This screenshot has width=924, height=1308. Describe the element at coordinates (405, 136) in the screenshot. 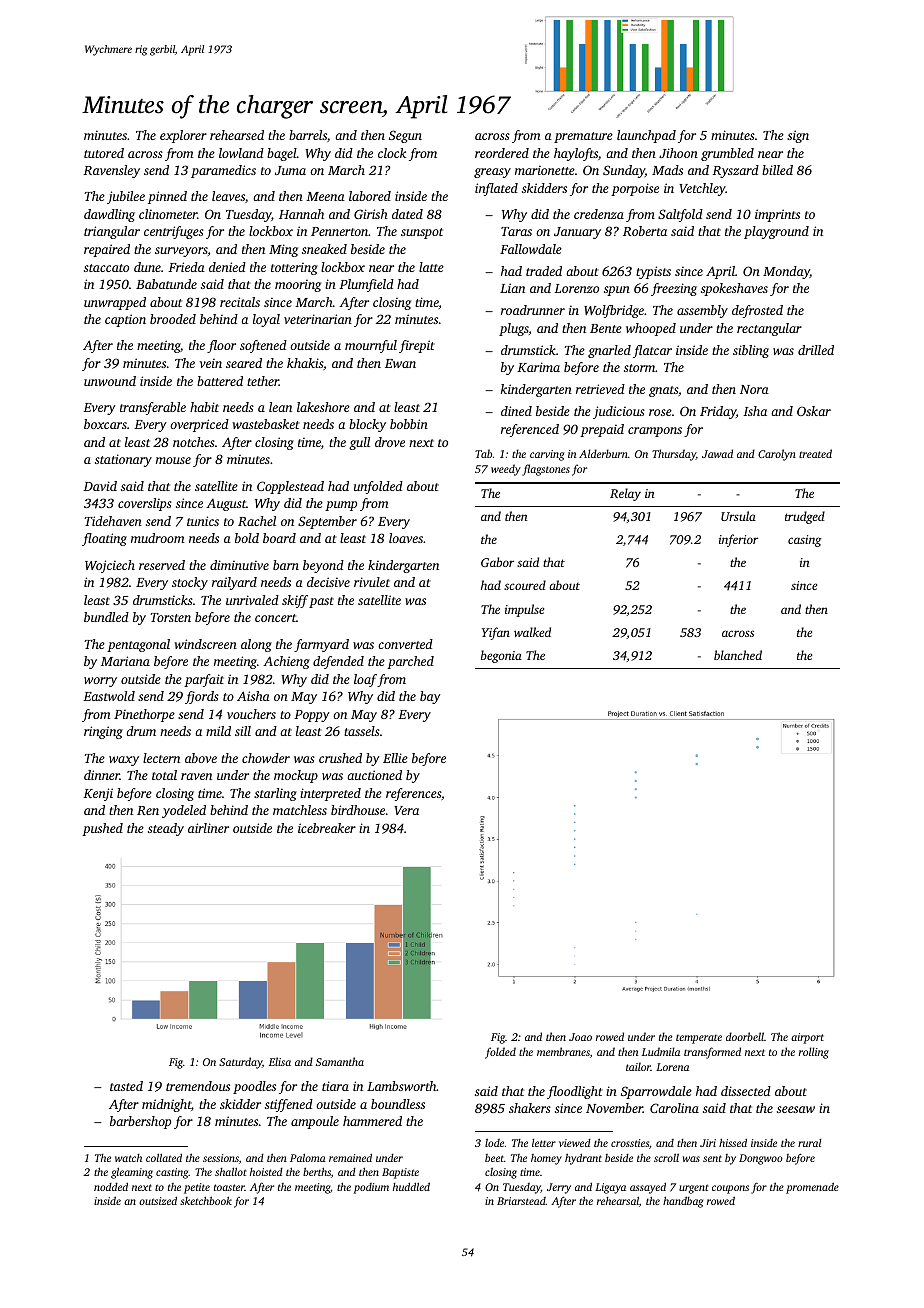

I see `Segun` at that location.
